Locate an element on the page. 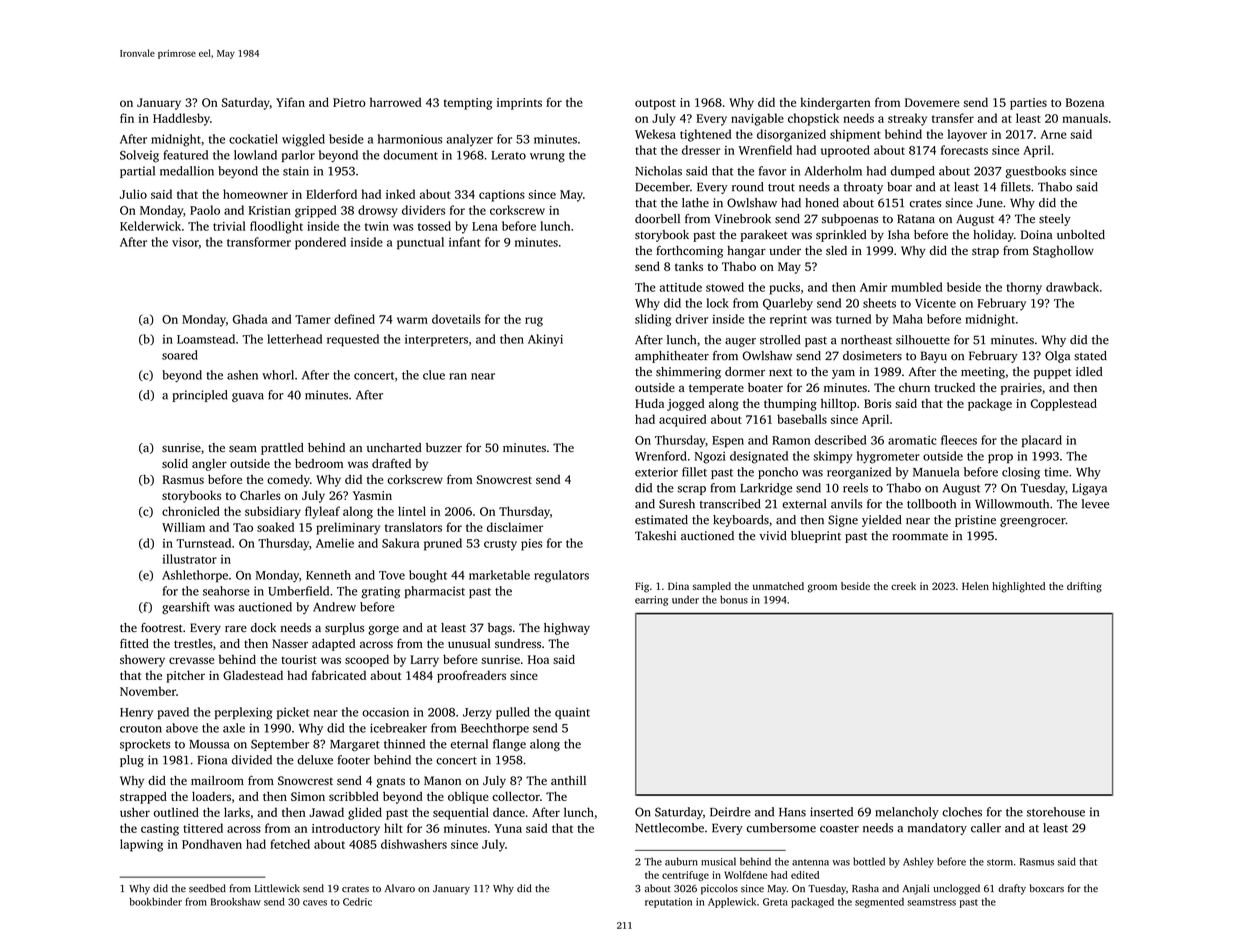 The image size is (1233, 952). imprints is located at coordinates (519, 104).
